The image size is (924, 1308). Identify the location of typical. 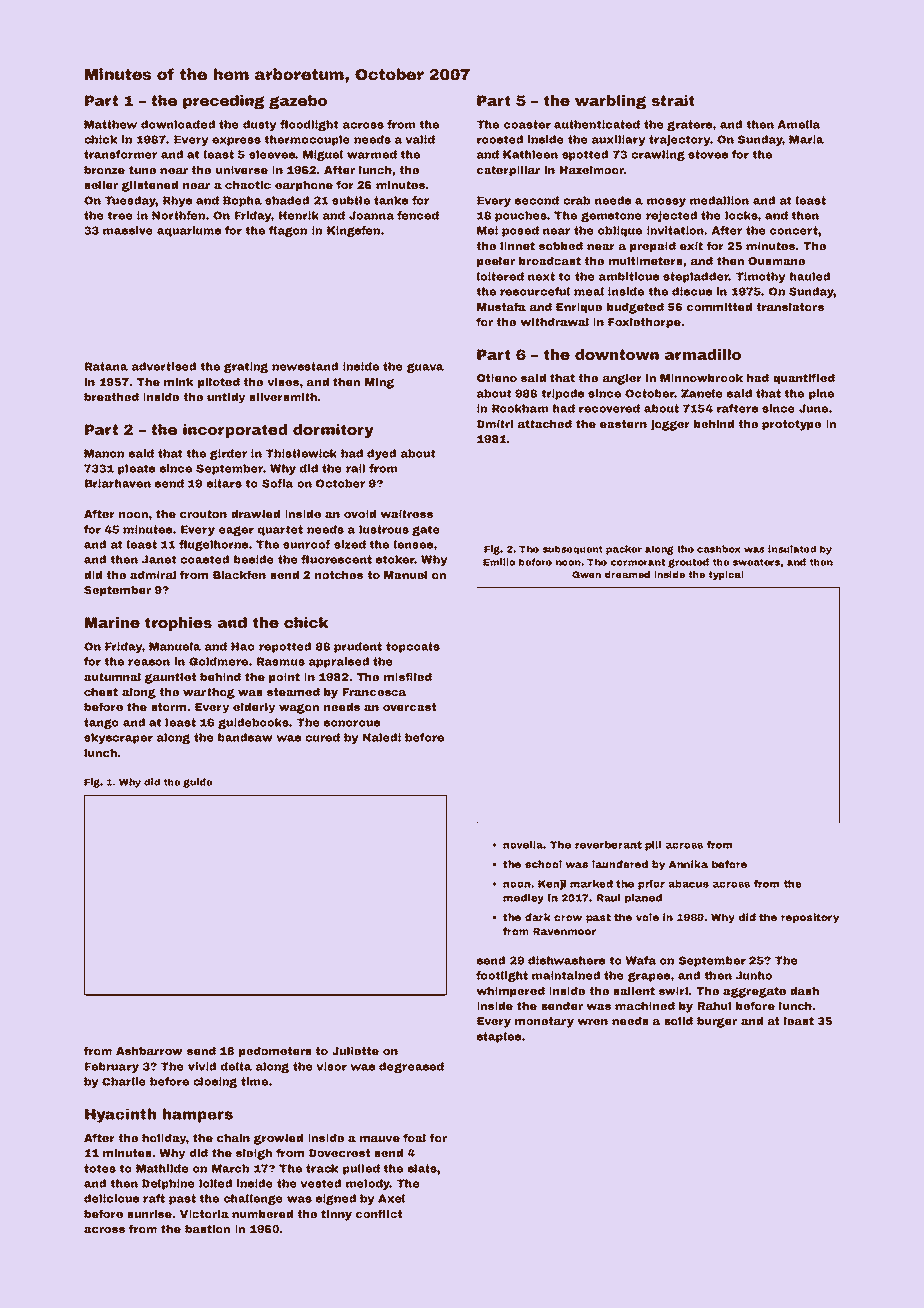
(726, 575).
